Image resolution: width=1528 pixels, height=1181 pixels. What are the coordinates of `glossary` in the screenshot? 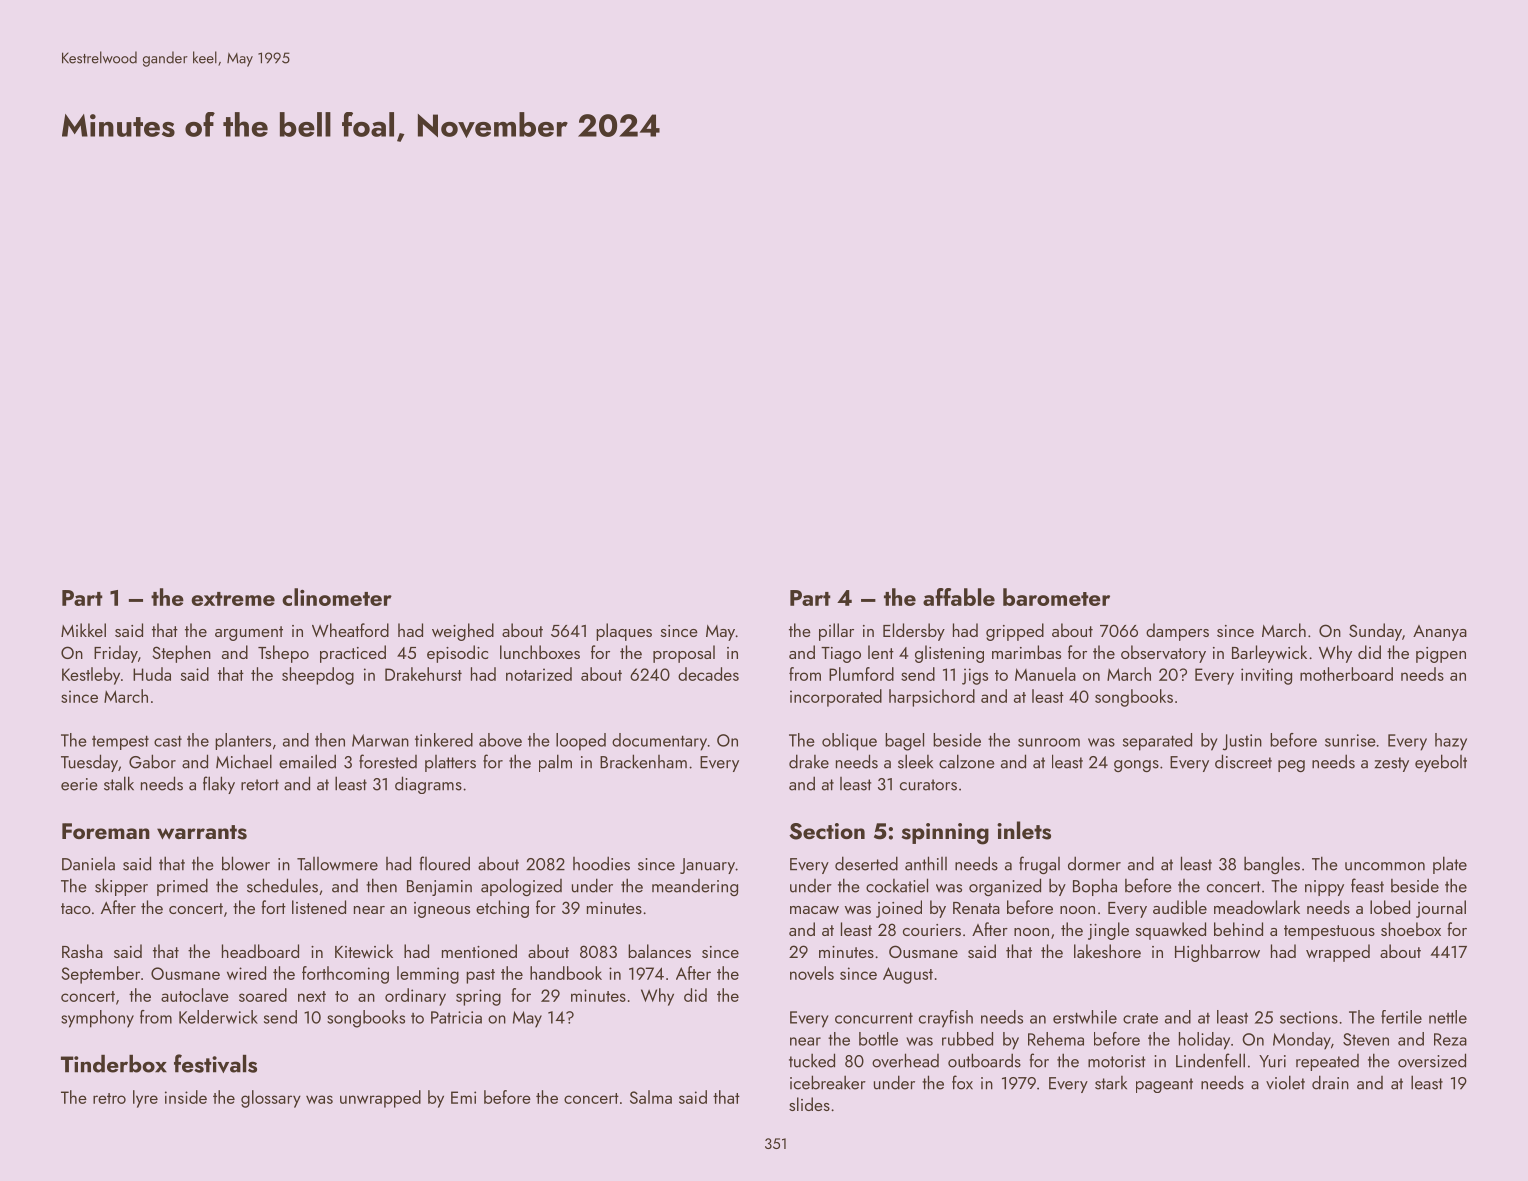 It's located at (271, 1099).
